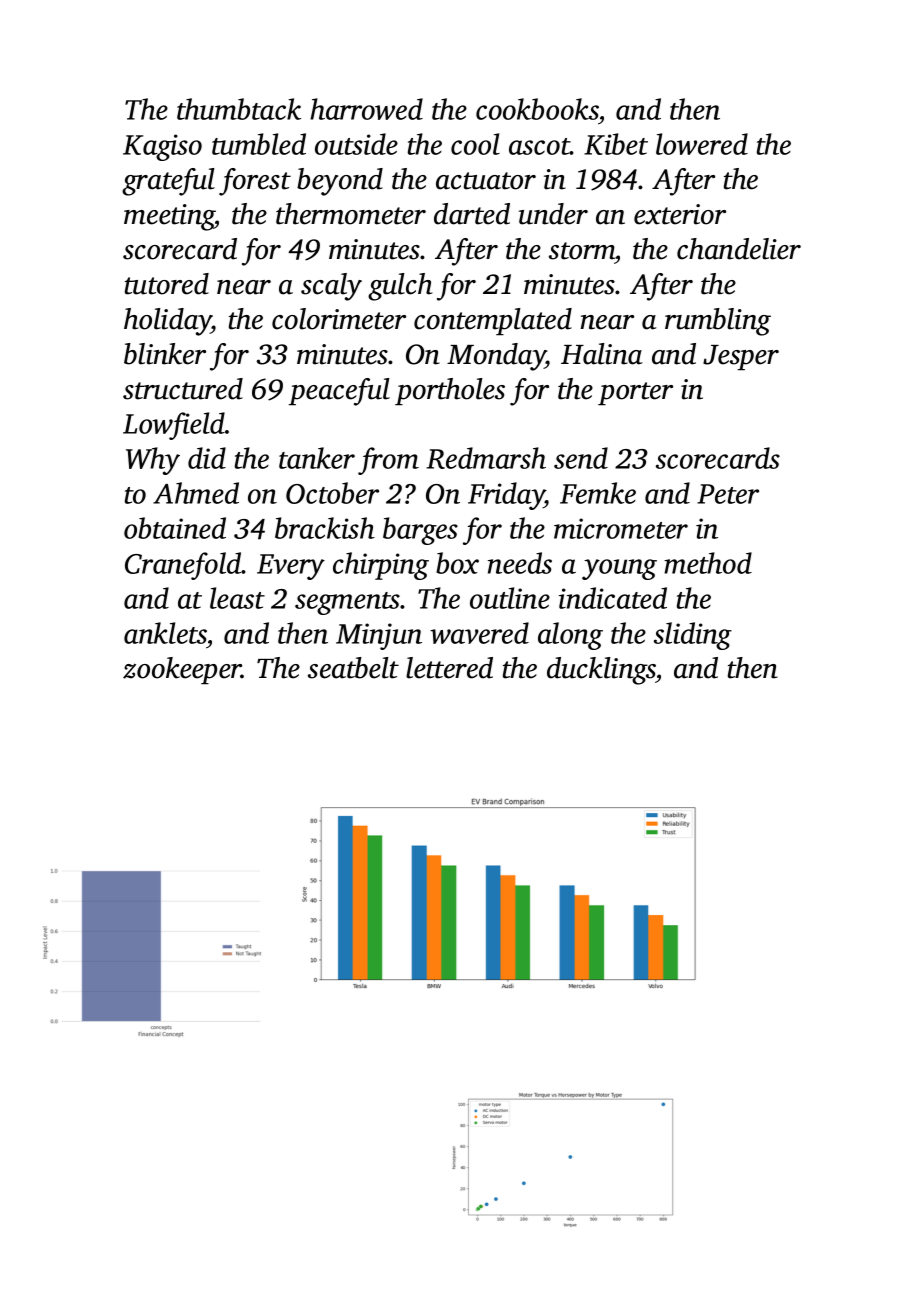 The width and height of the image is (924, 1311). What do you see at coordinates (339, 392) in the image?
I see `peaceful` at bounding box center [339, 392].
